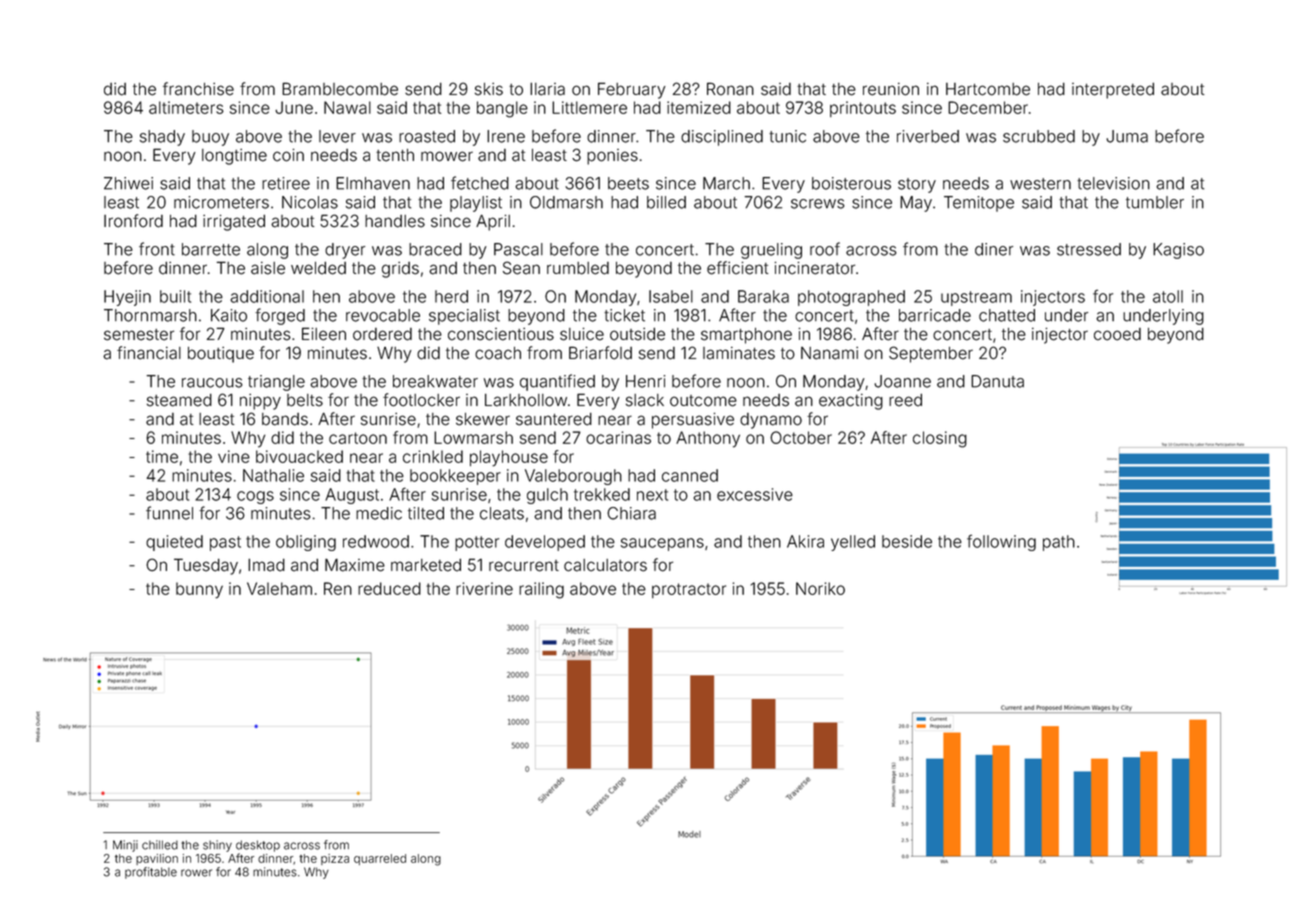 The width and height of the document is (1308, 924). What do you see at coordinates (1117, 334) in the document?
I see `cooed` at bounding box center [1117, 334].
